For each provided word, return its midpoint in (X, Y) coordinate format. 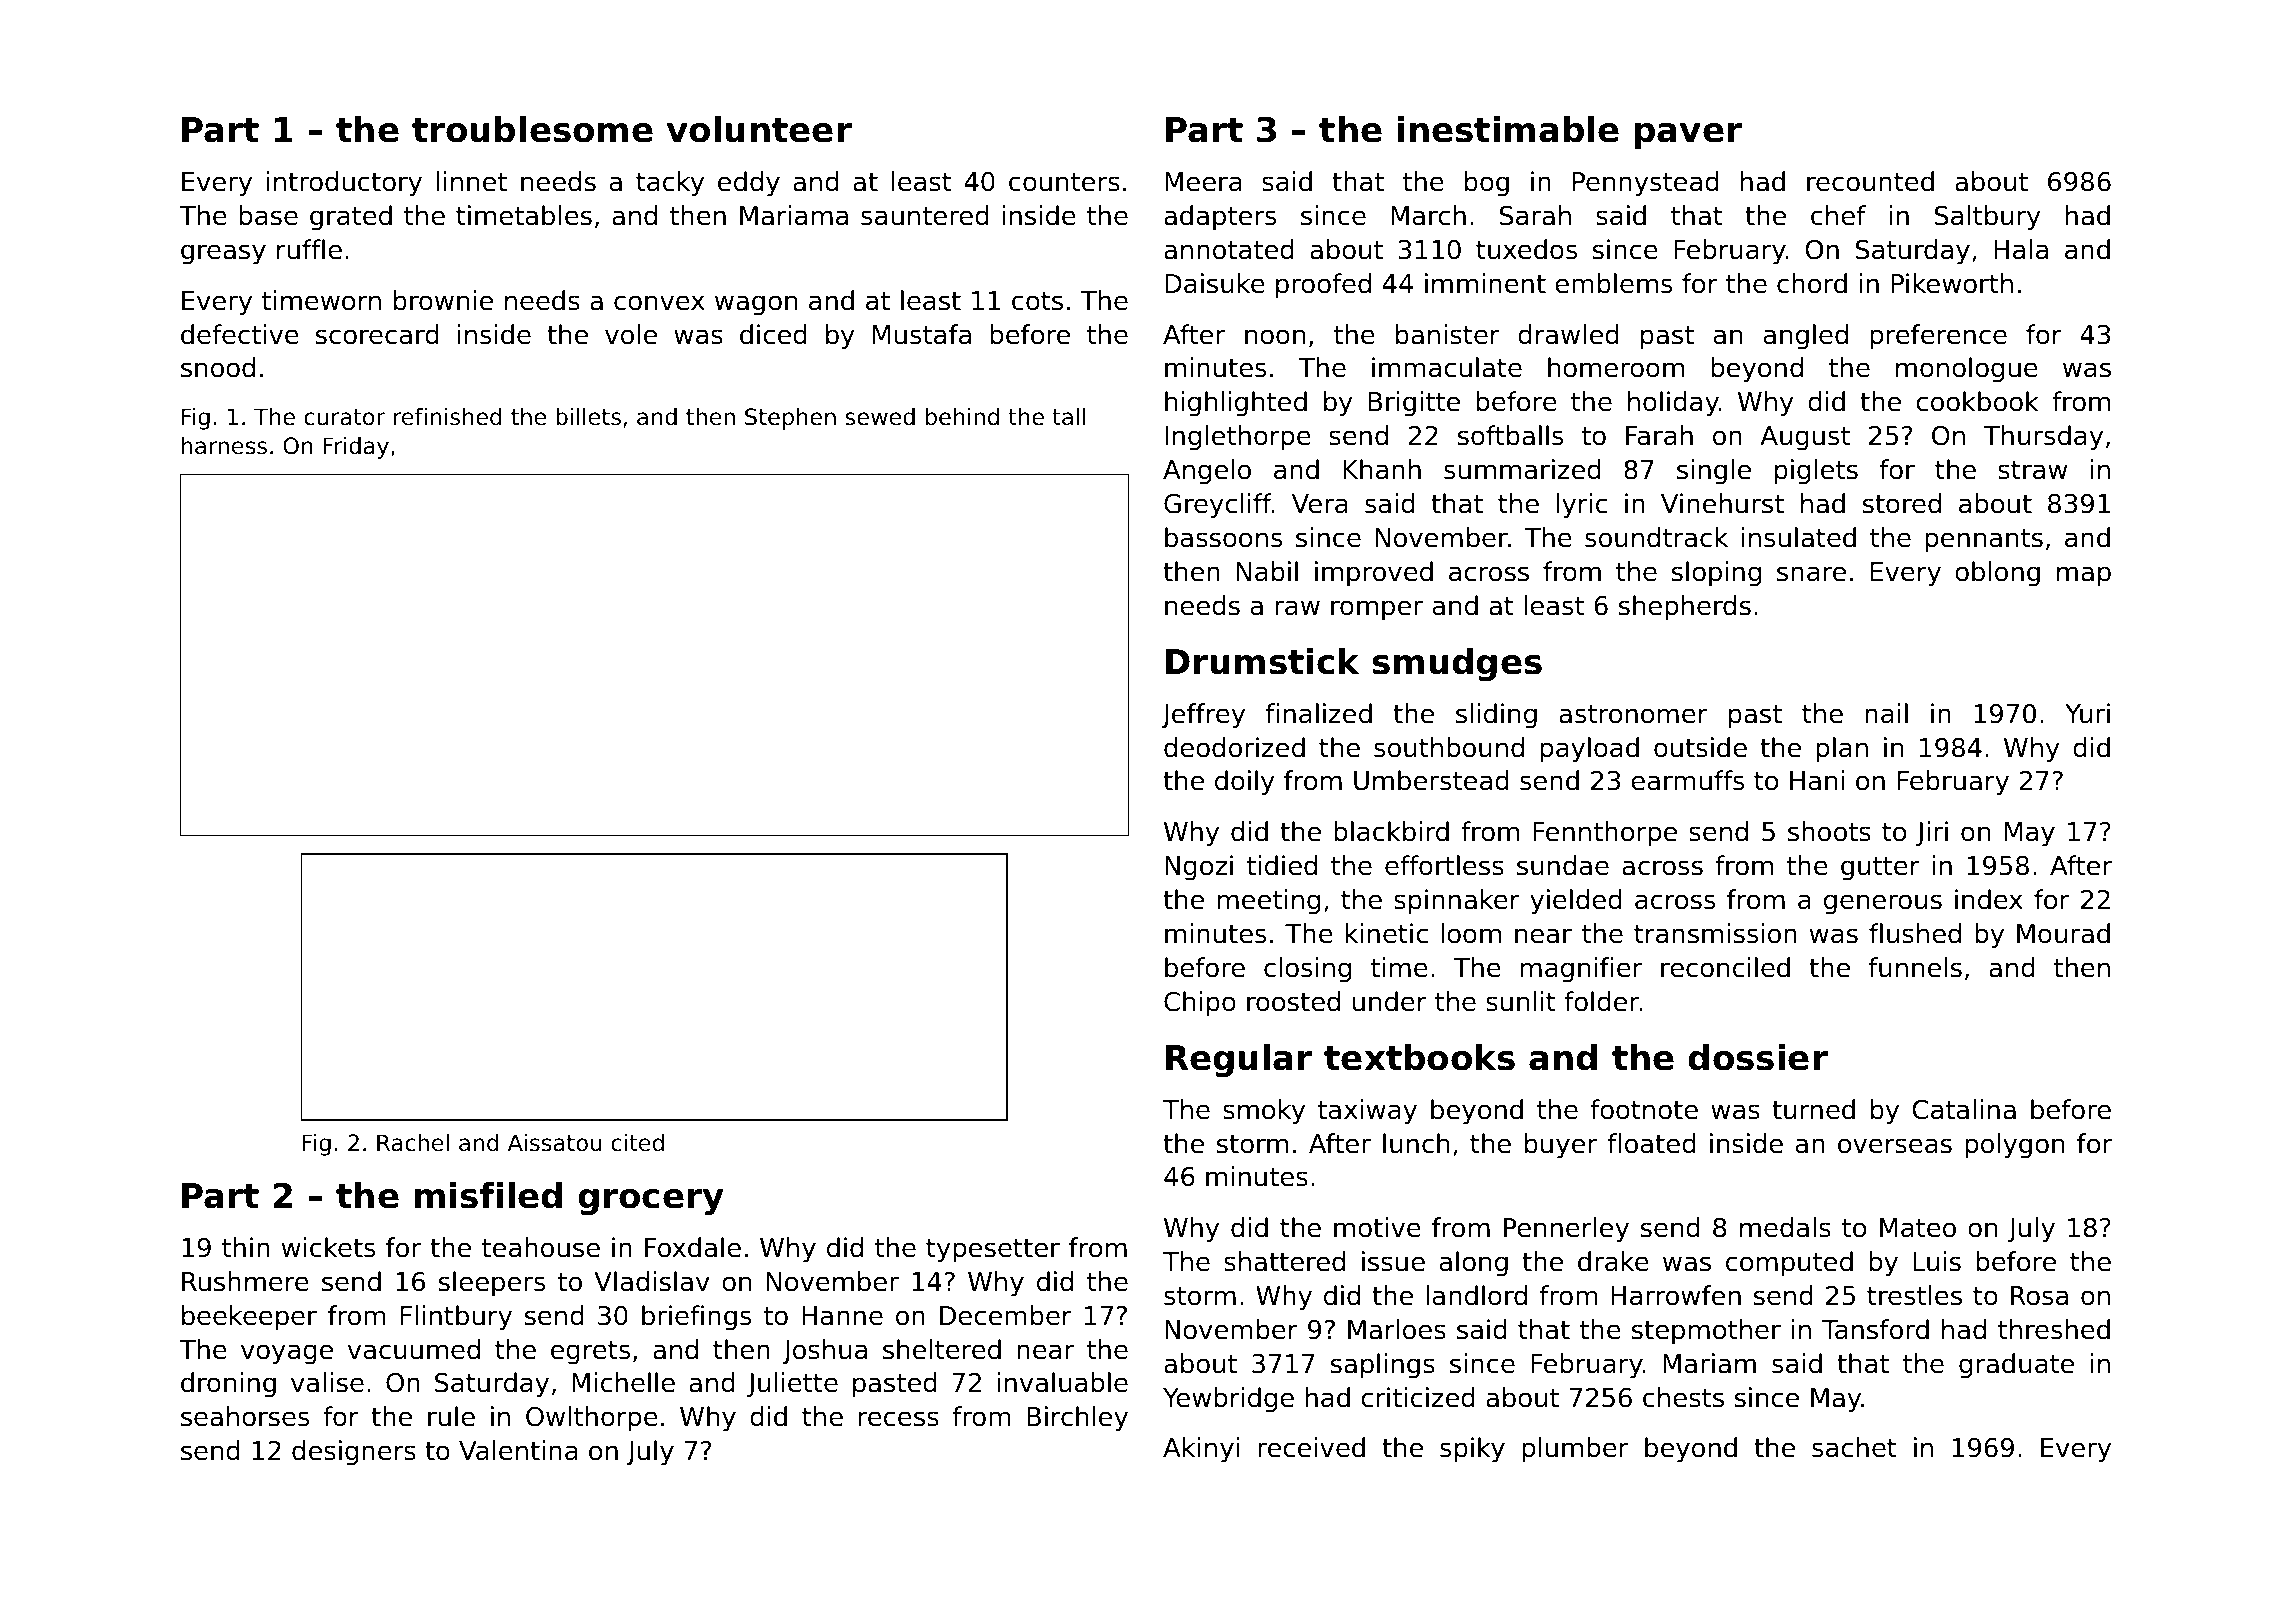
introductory (344, 184)
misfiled (488, 1195)
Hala (2021, 249)
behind (962, 417)
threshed (2054, 1329)
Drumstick (1262, 661)
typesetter (993, 1251)
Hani (1817, 780)
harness (224, 446)
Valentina (518, 1450)
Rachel (413, 1143)
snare (1811, 574)
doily (1245, 783)
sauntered (925, 215)
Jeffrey (1203, 716)
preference (1938, 337)
